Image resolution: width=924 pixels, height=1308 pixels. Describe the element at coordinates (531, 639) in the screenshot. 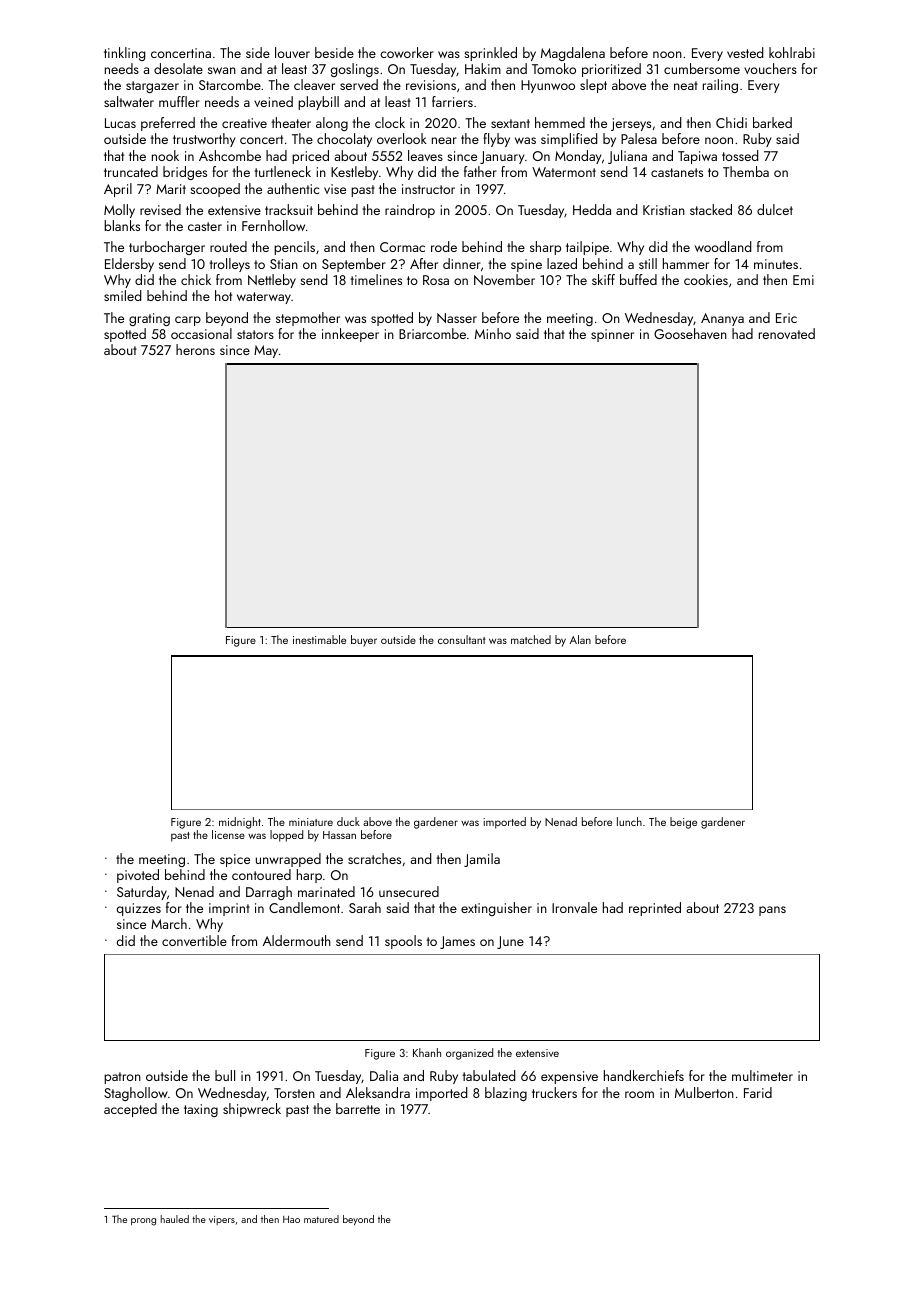

I see `matched` at that location.
